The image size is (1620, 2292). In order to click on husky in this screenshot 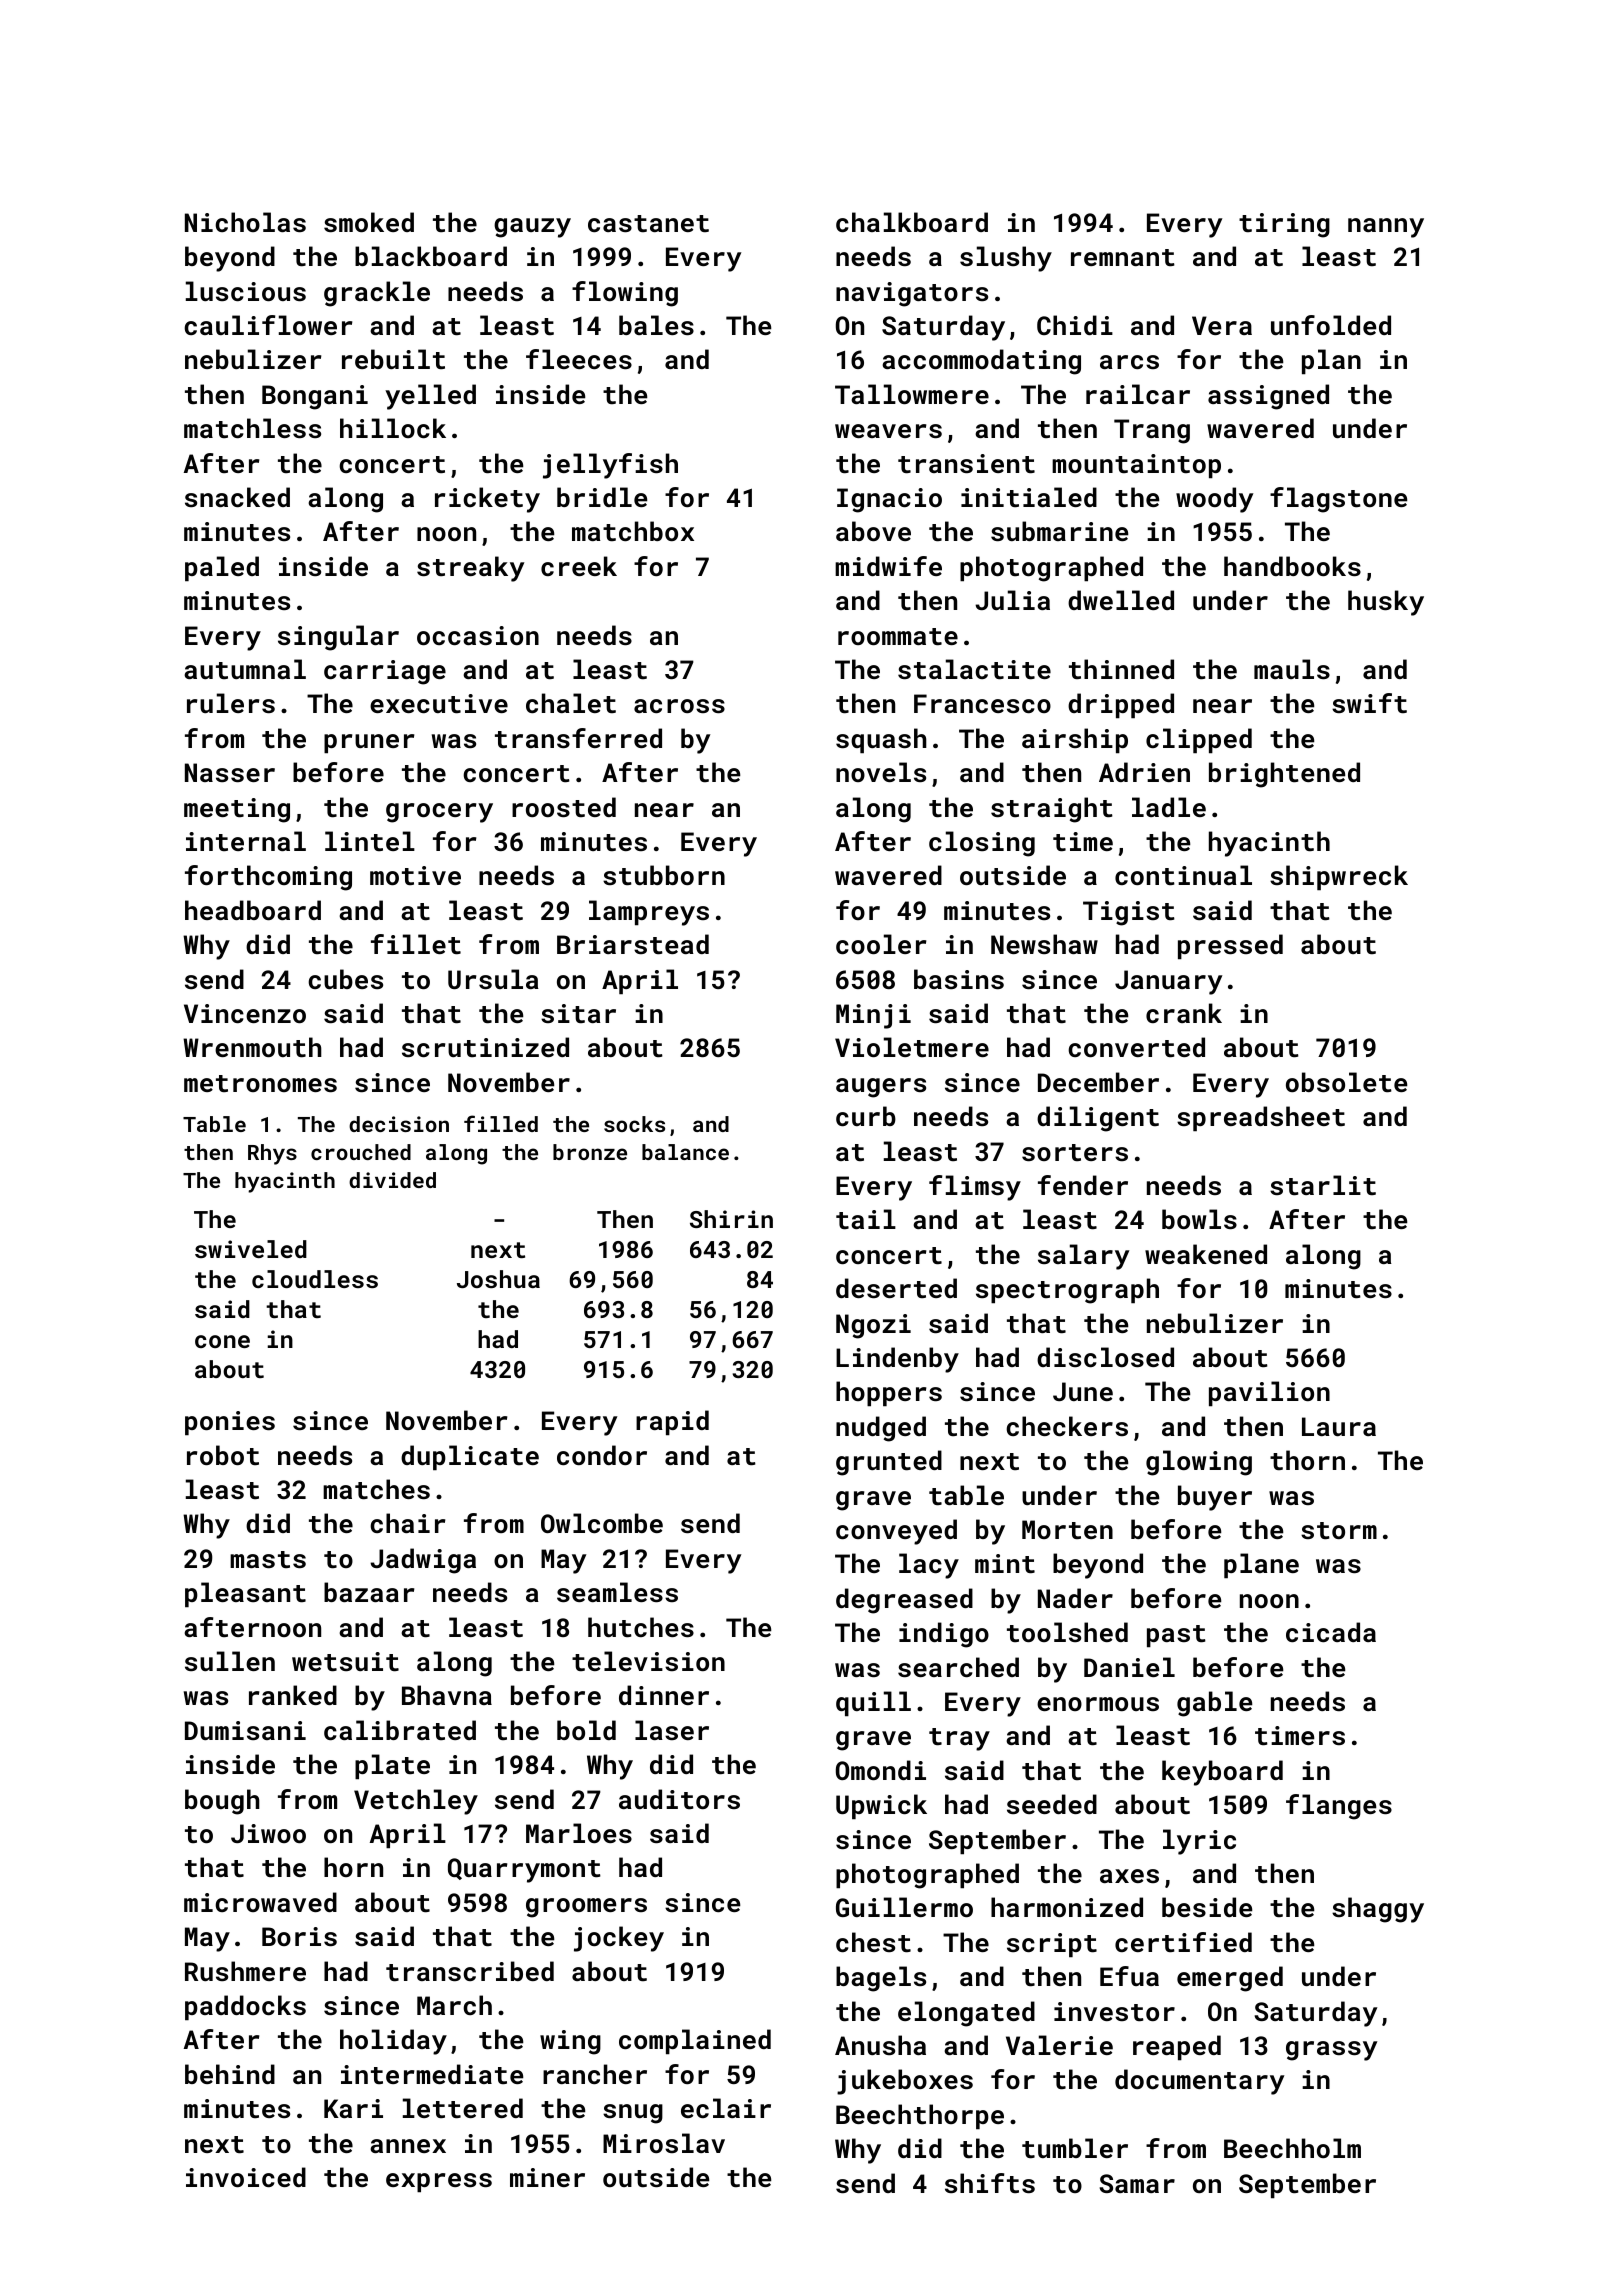, I will do `click(1386, 603)`.
